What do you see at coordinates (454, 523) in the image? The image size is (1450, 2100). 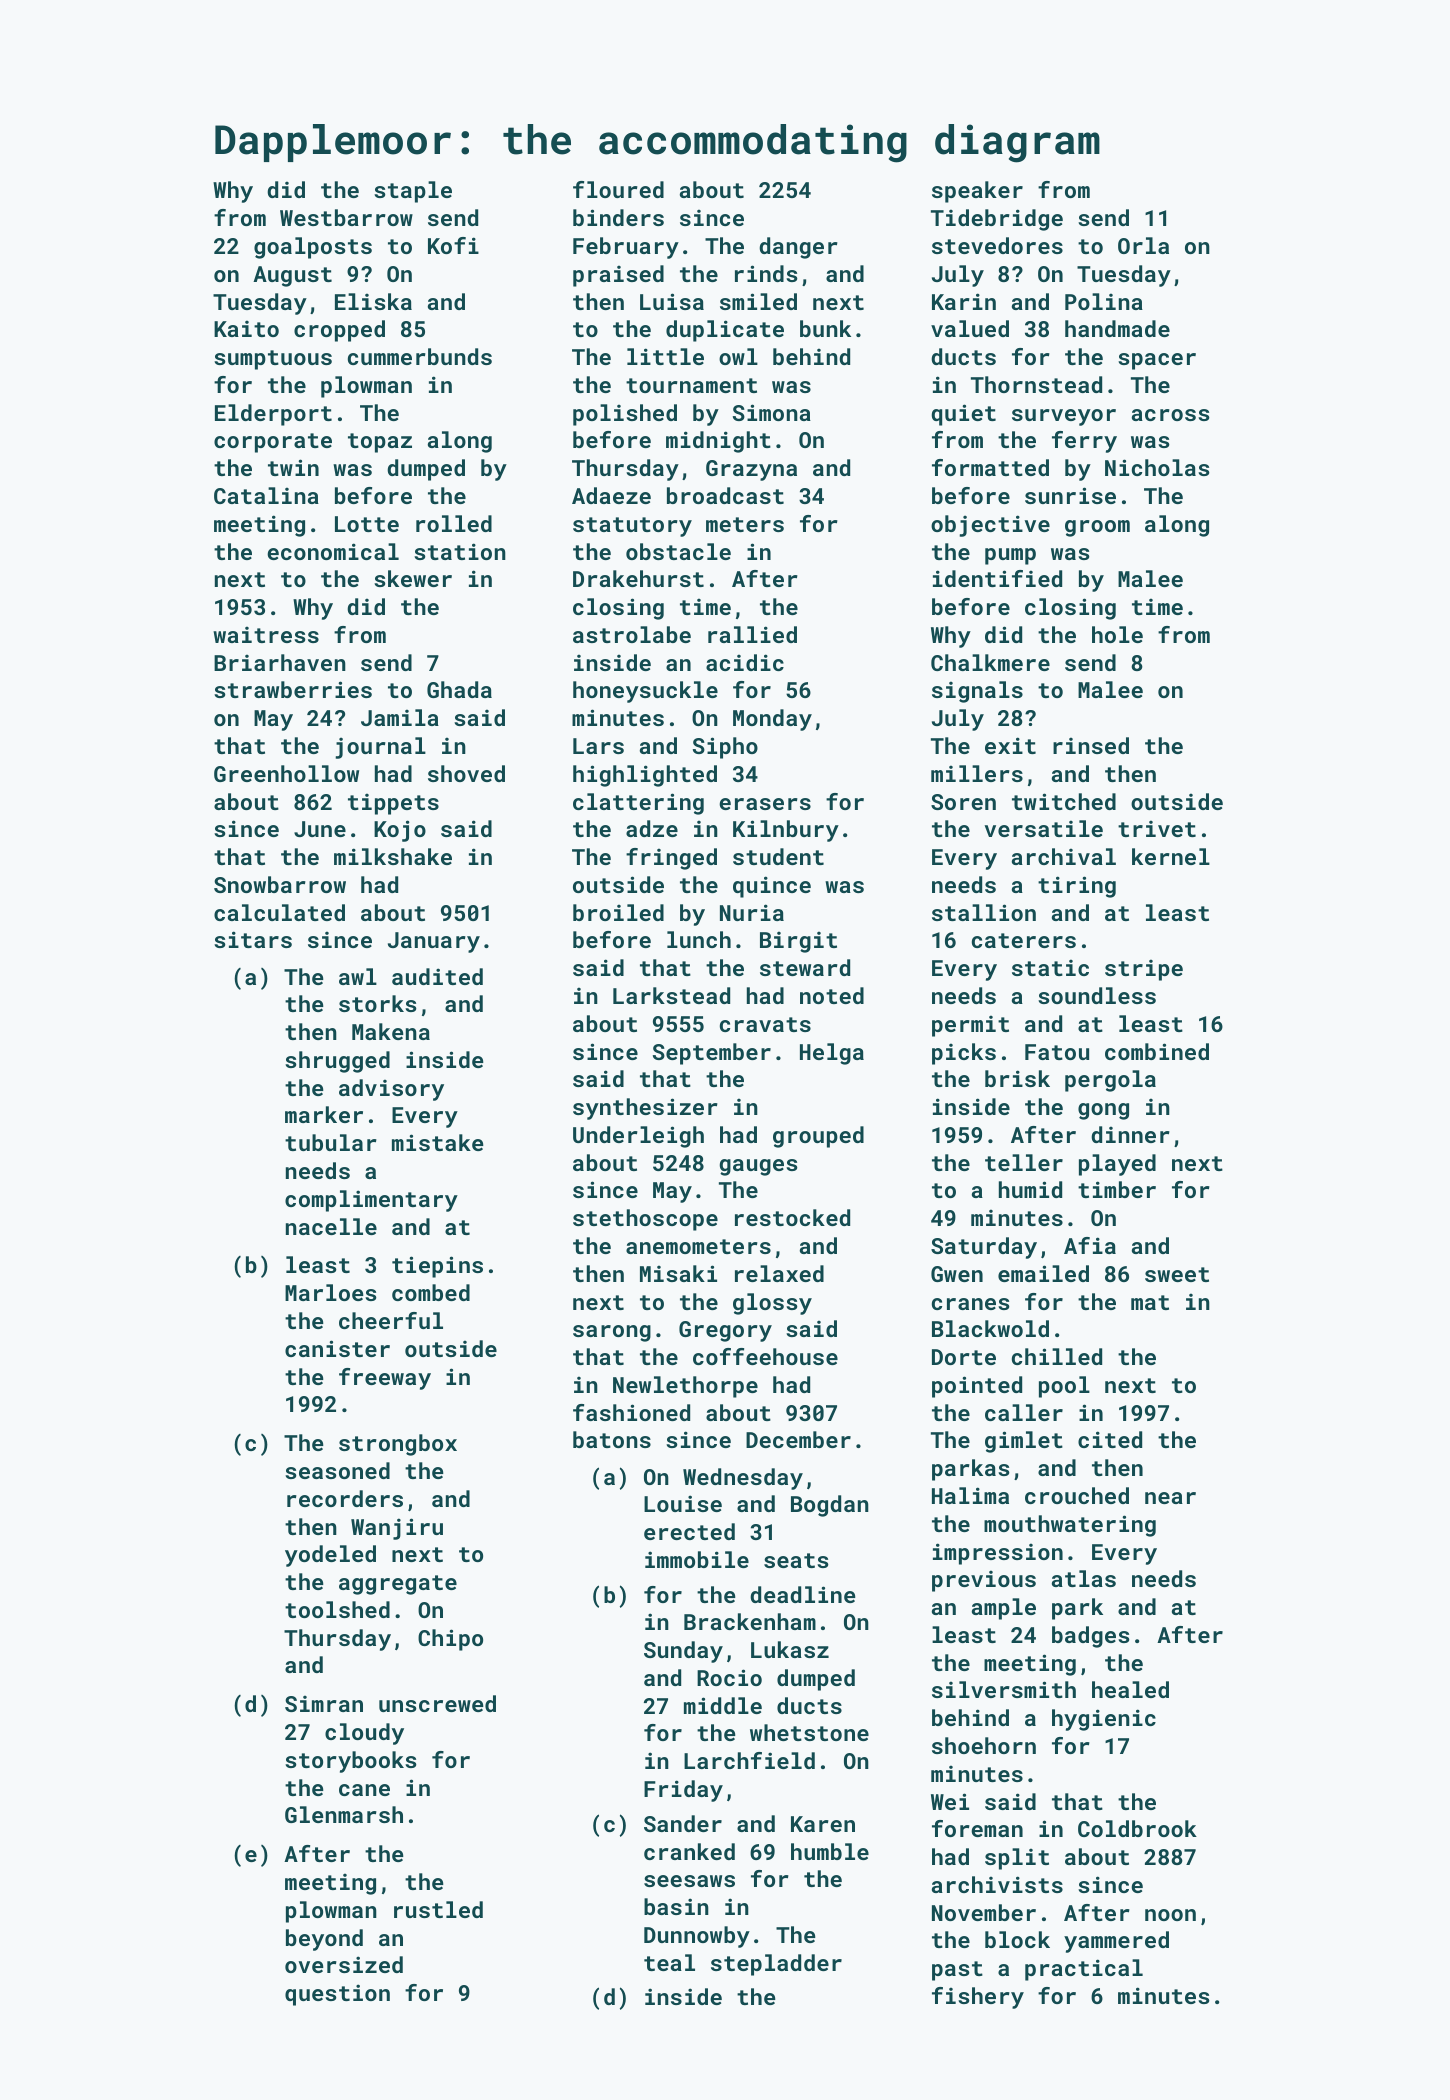 I see `rolled` at bounding box center [454, 523].
